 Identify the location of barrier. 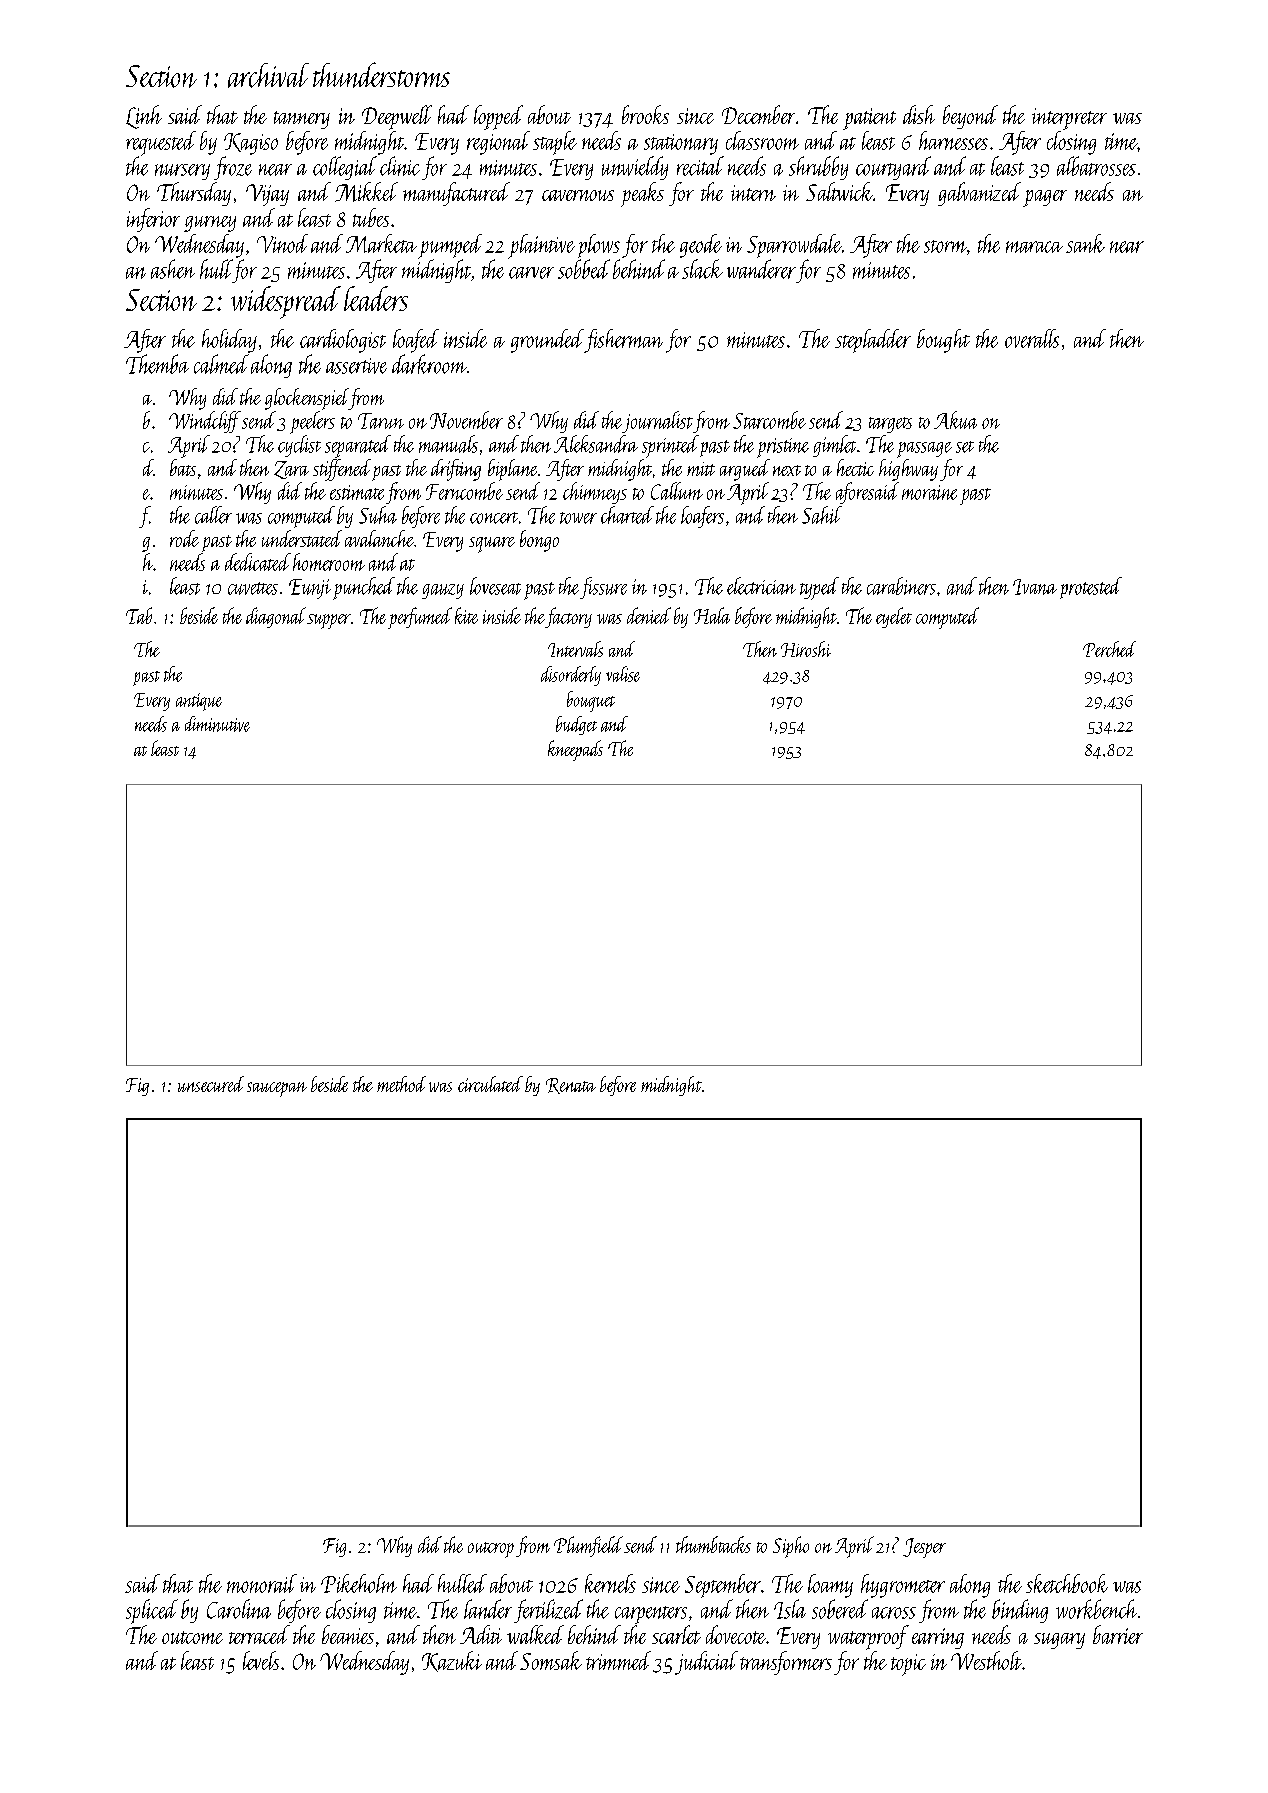
(1118, 1634).
